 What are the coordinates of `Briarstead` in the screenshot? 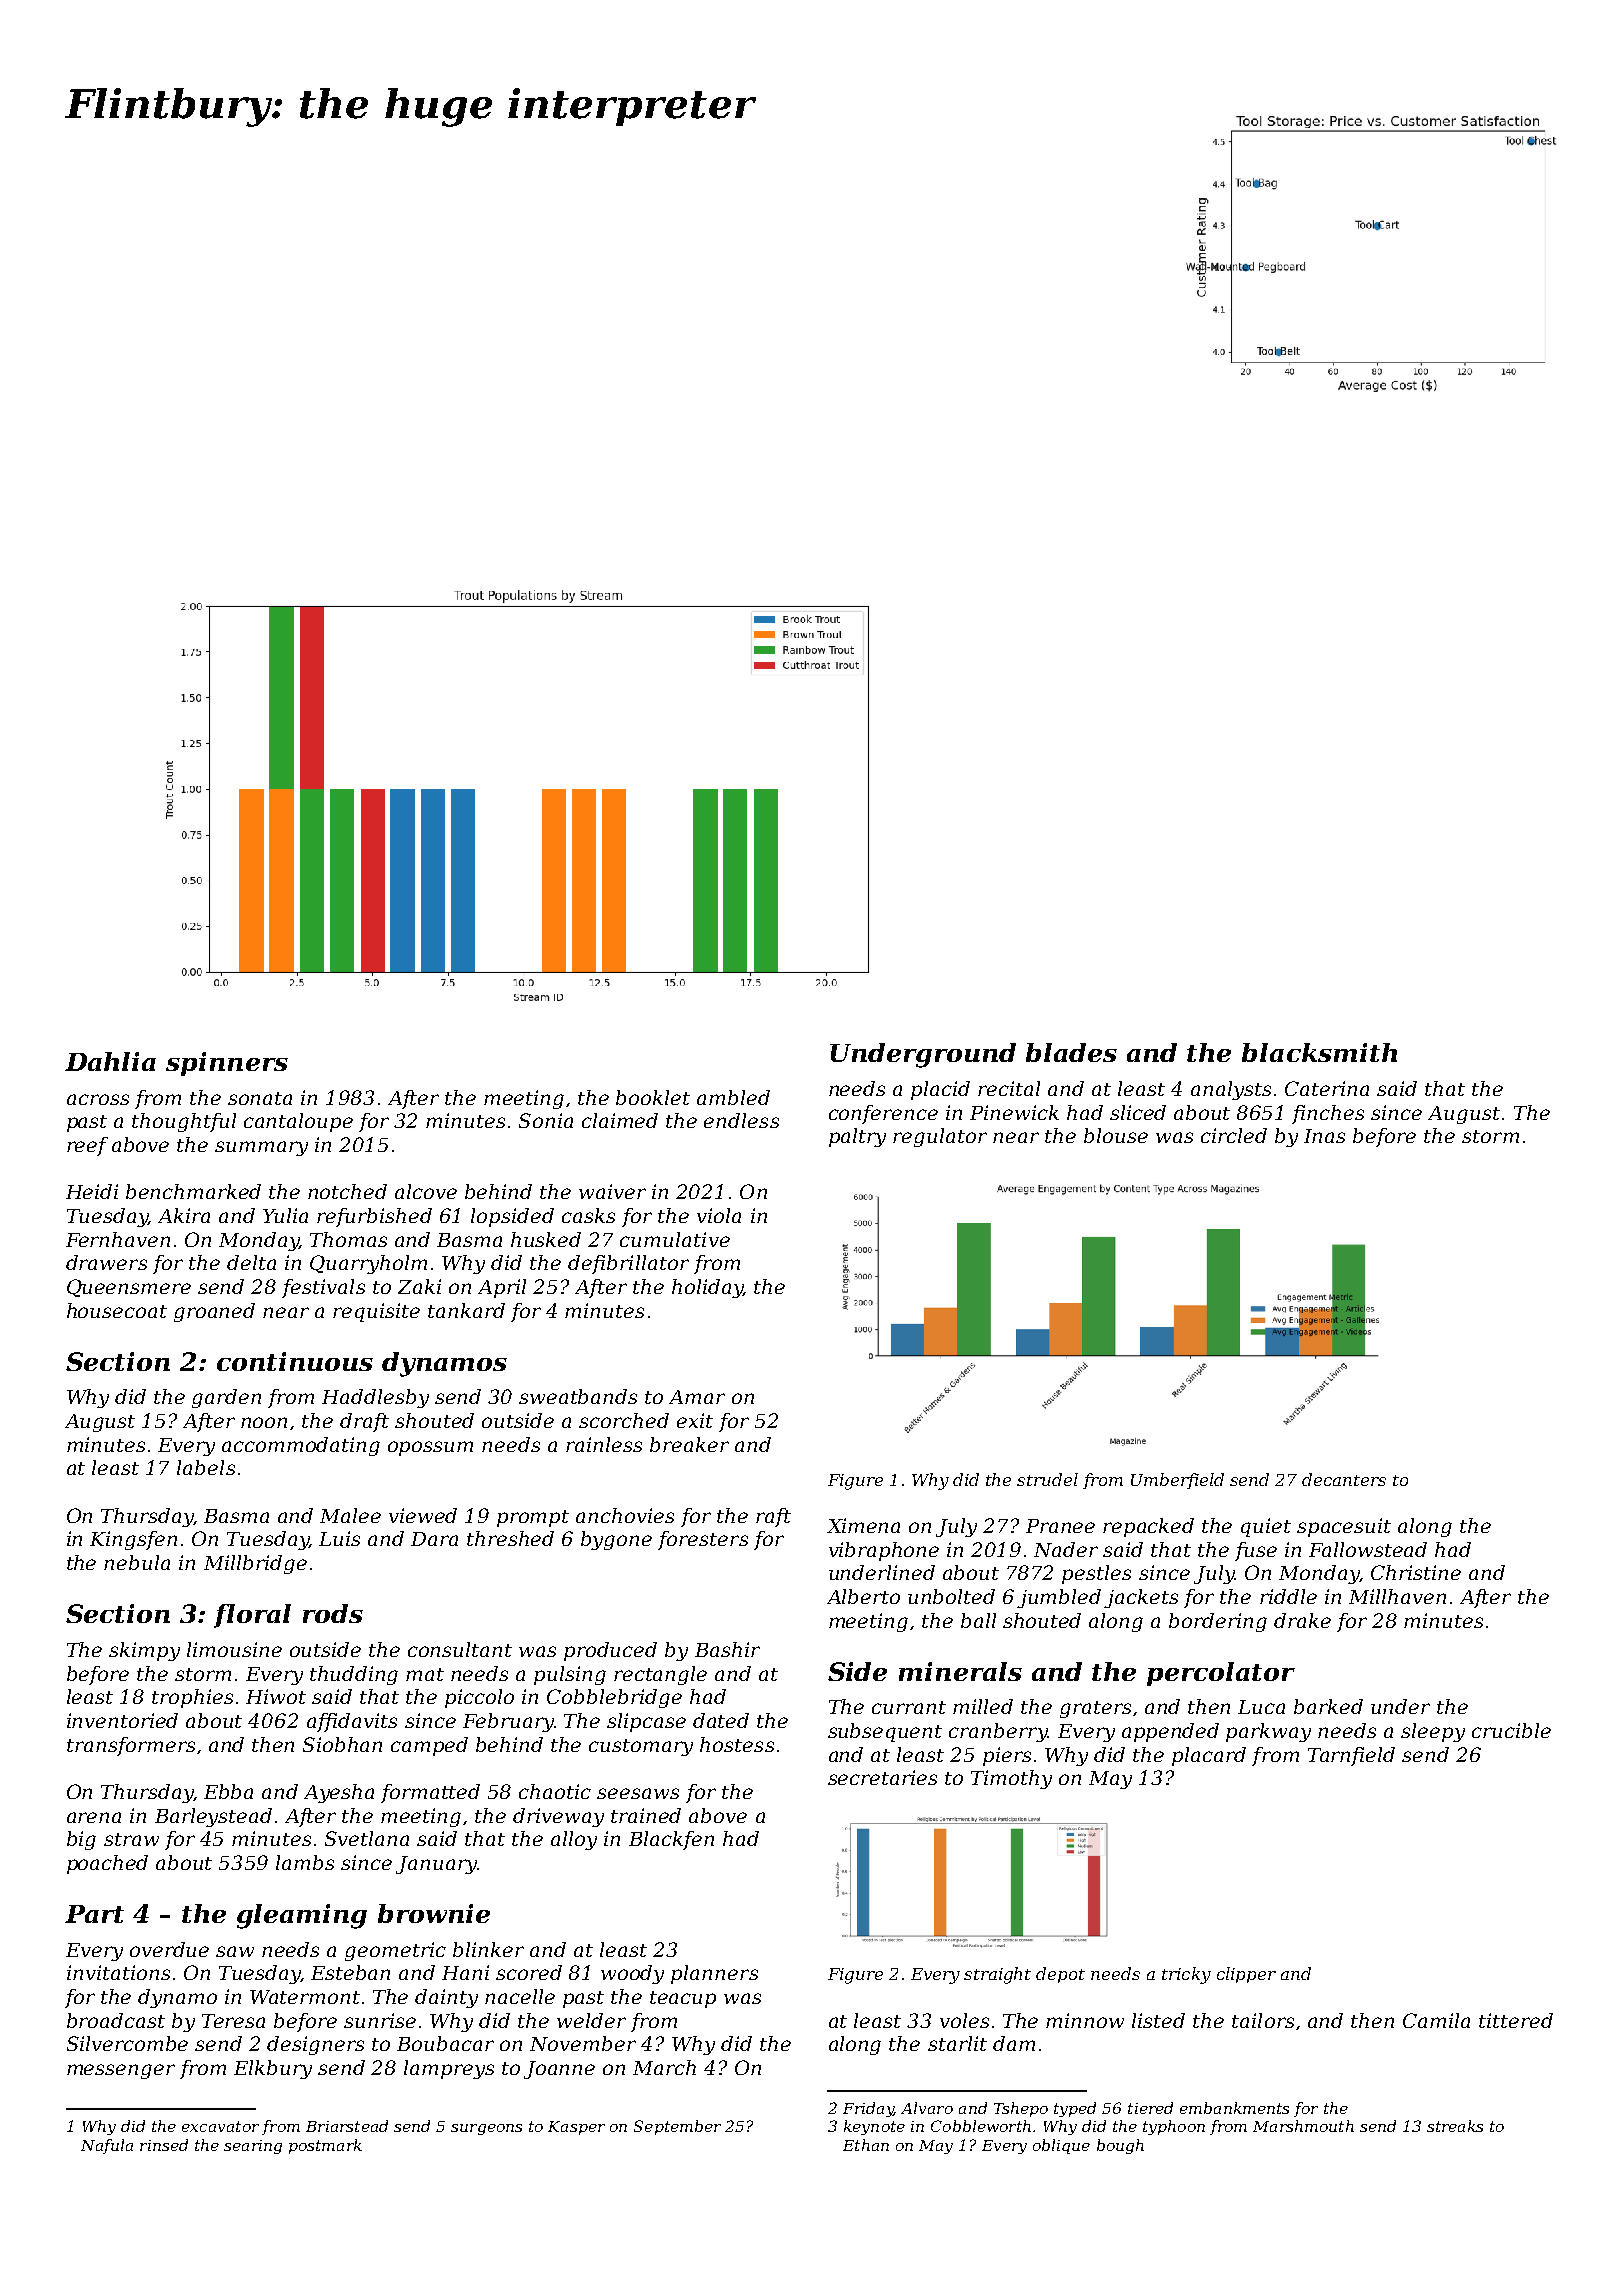 It's located at (347, 2126).
